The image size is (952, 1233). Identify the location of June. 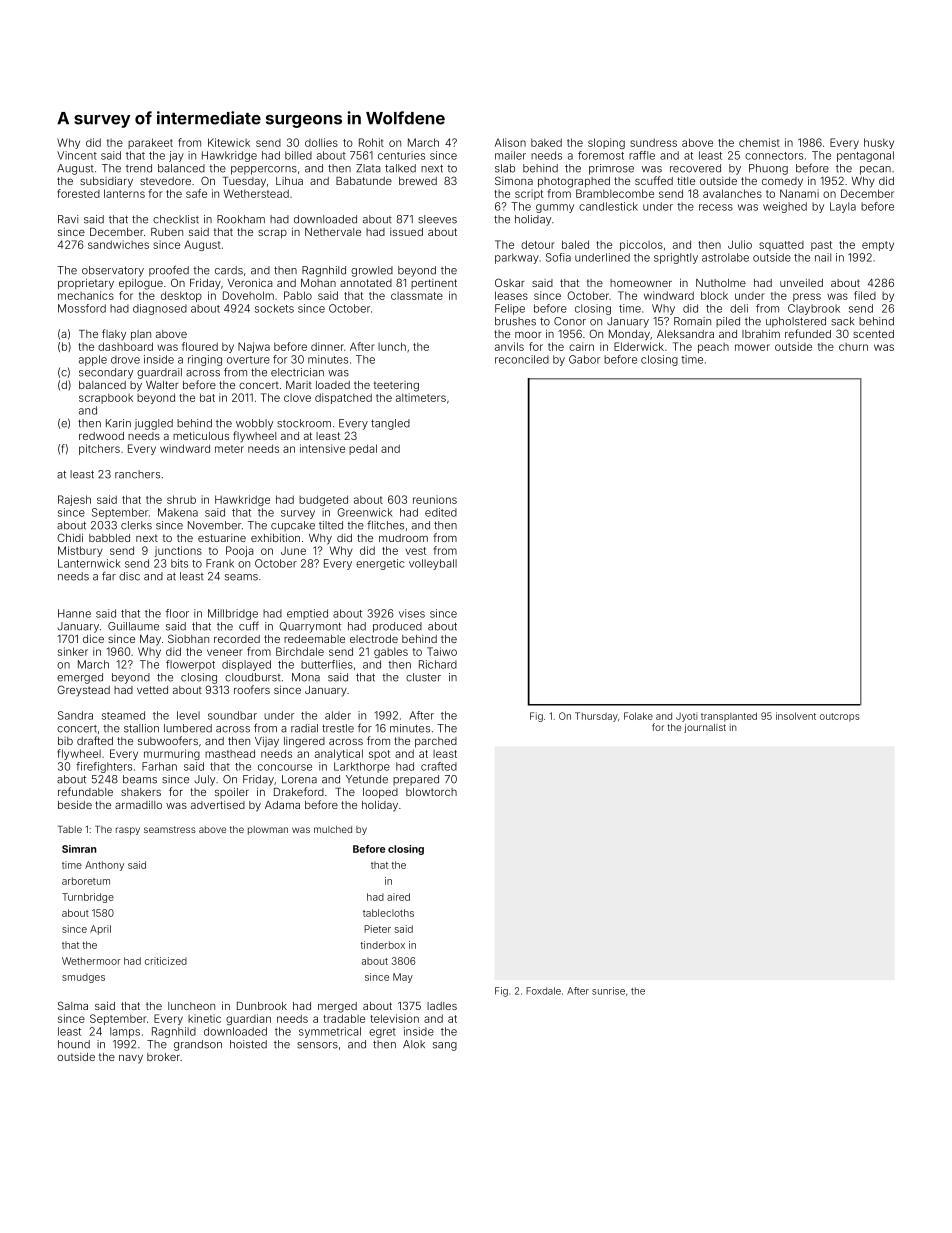
(293, 550).
